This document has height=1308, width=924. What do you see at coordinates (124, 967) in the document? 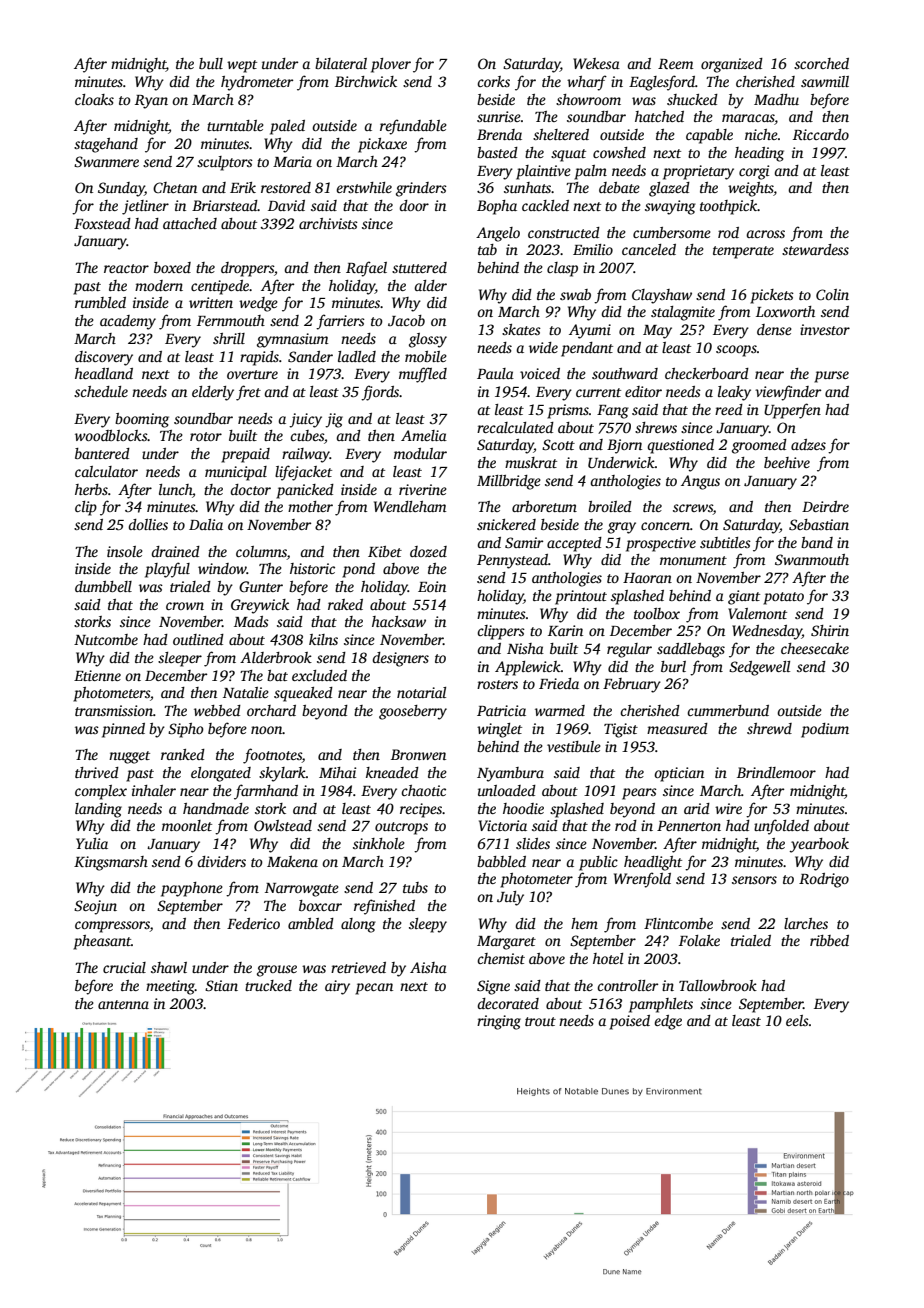
I see `crucial` at bounding box center [124, 967].
